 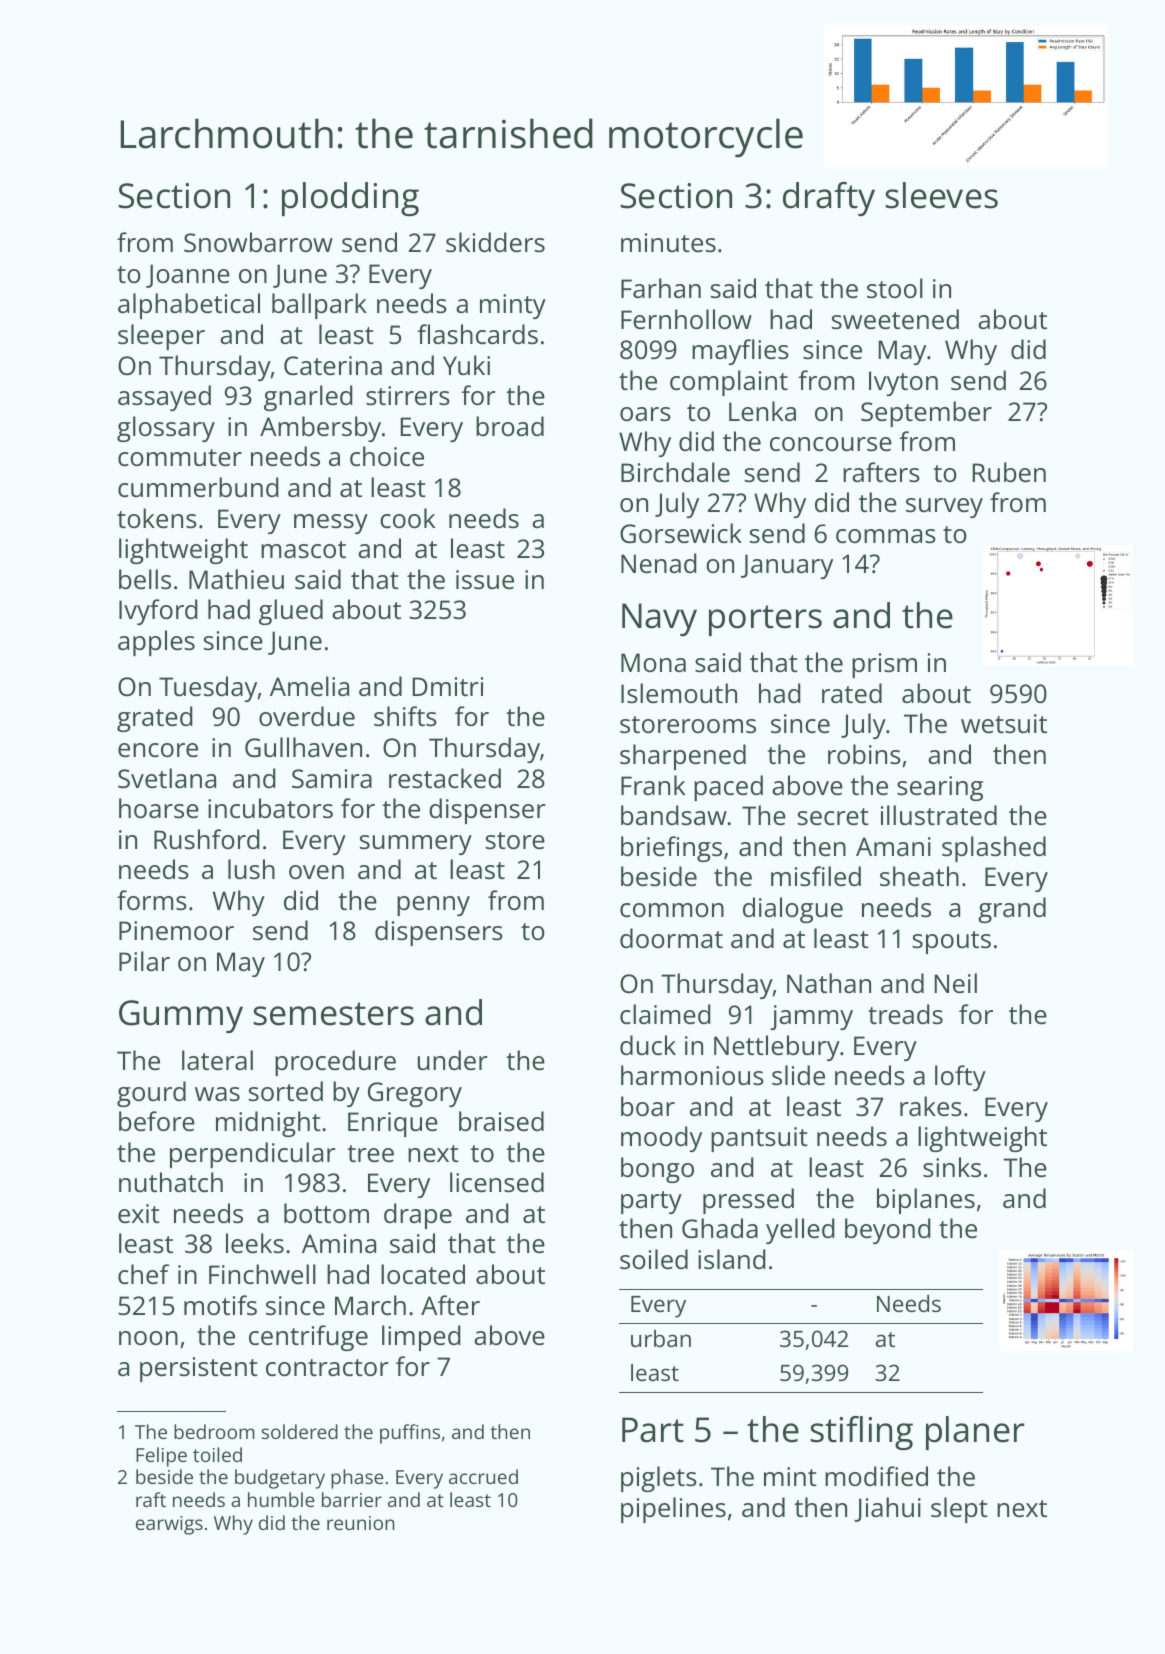 What do you see at coordinates (940, 788) in the page?
I see `searing` at bounding box center [940, 788].
